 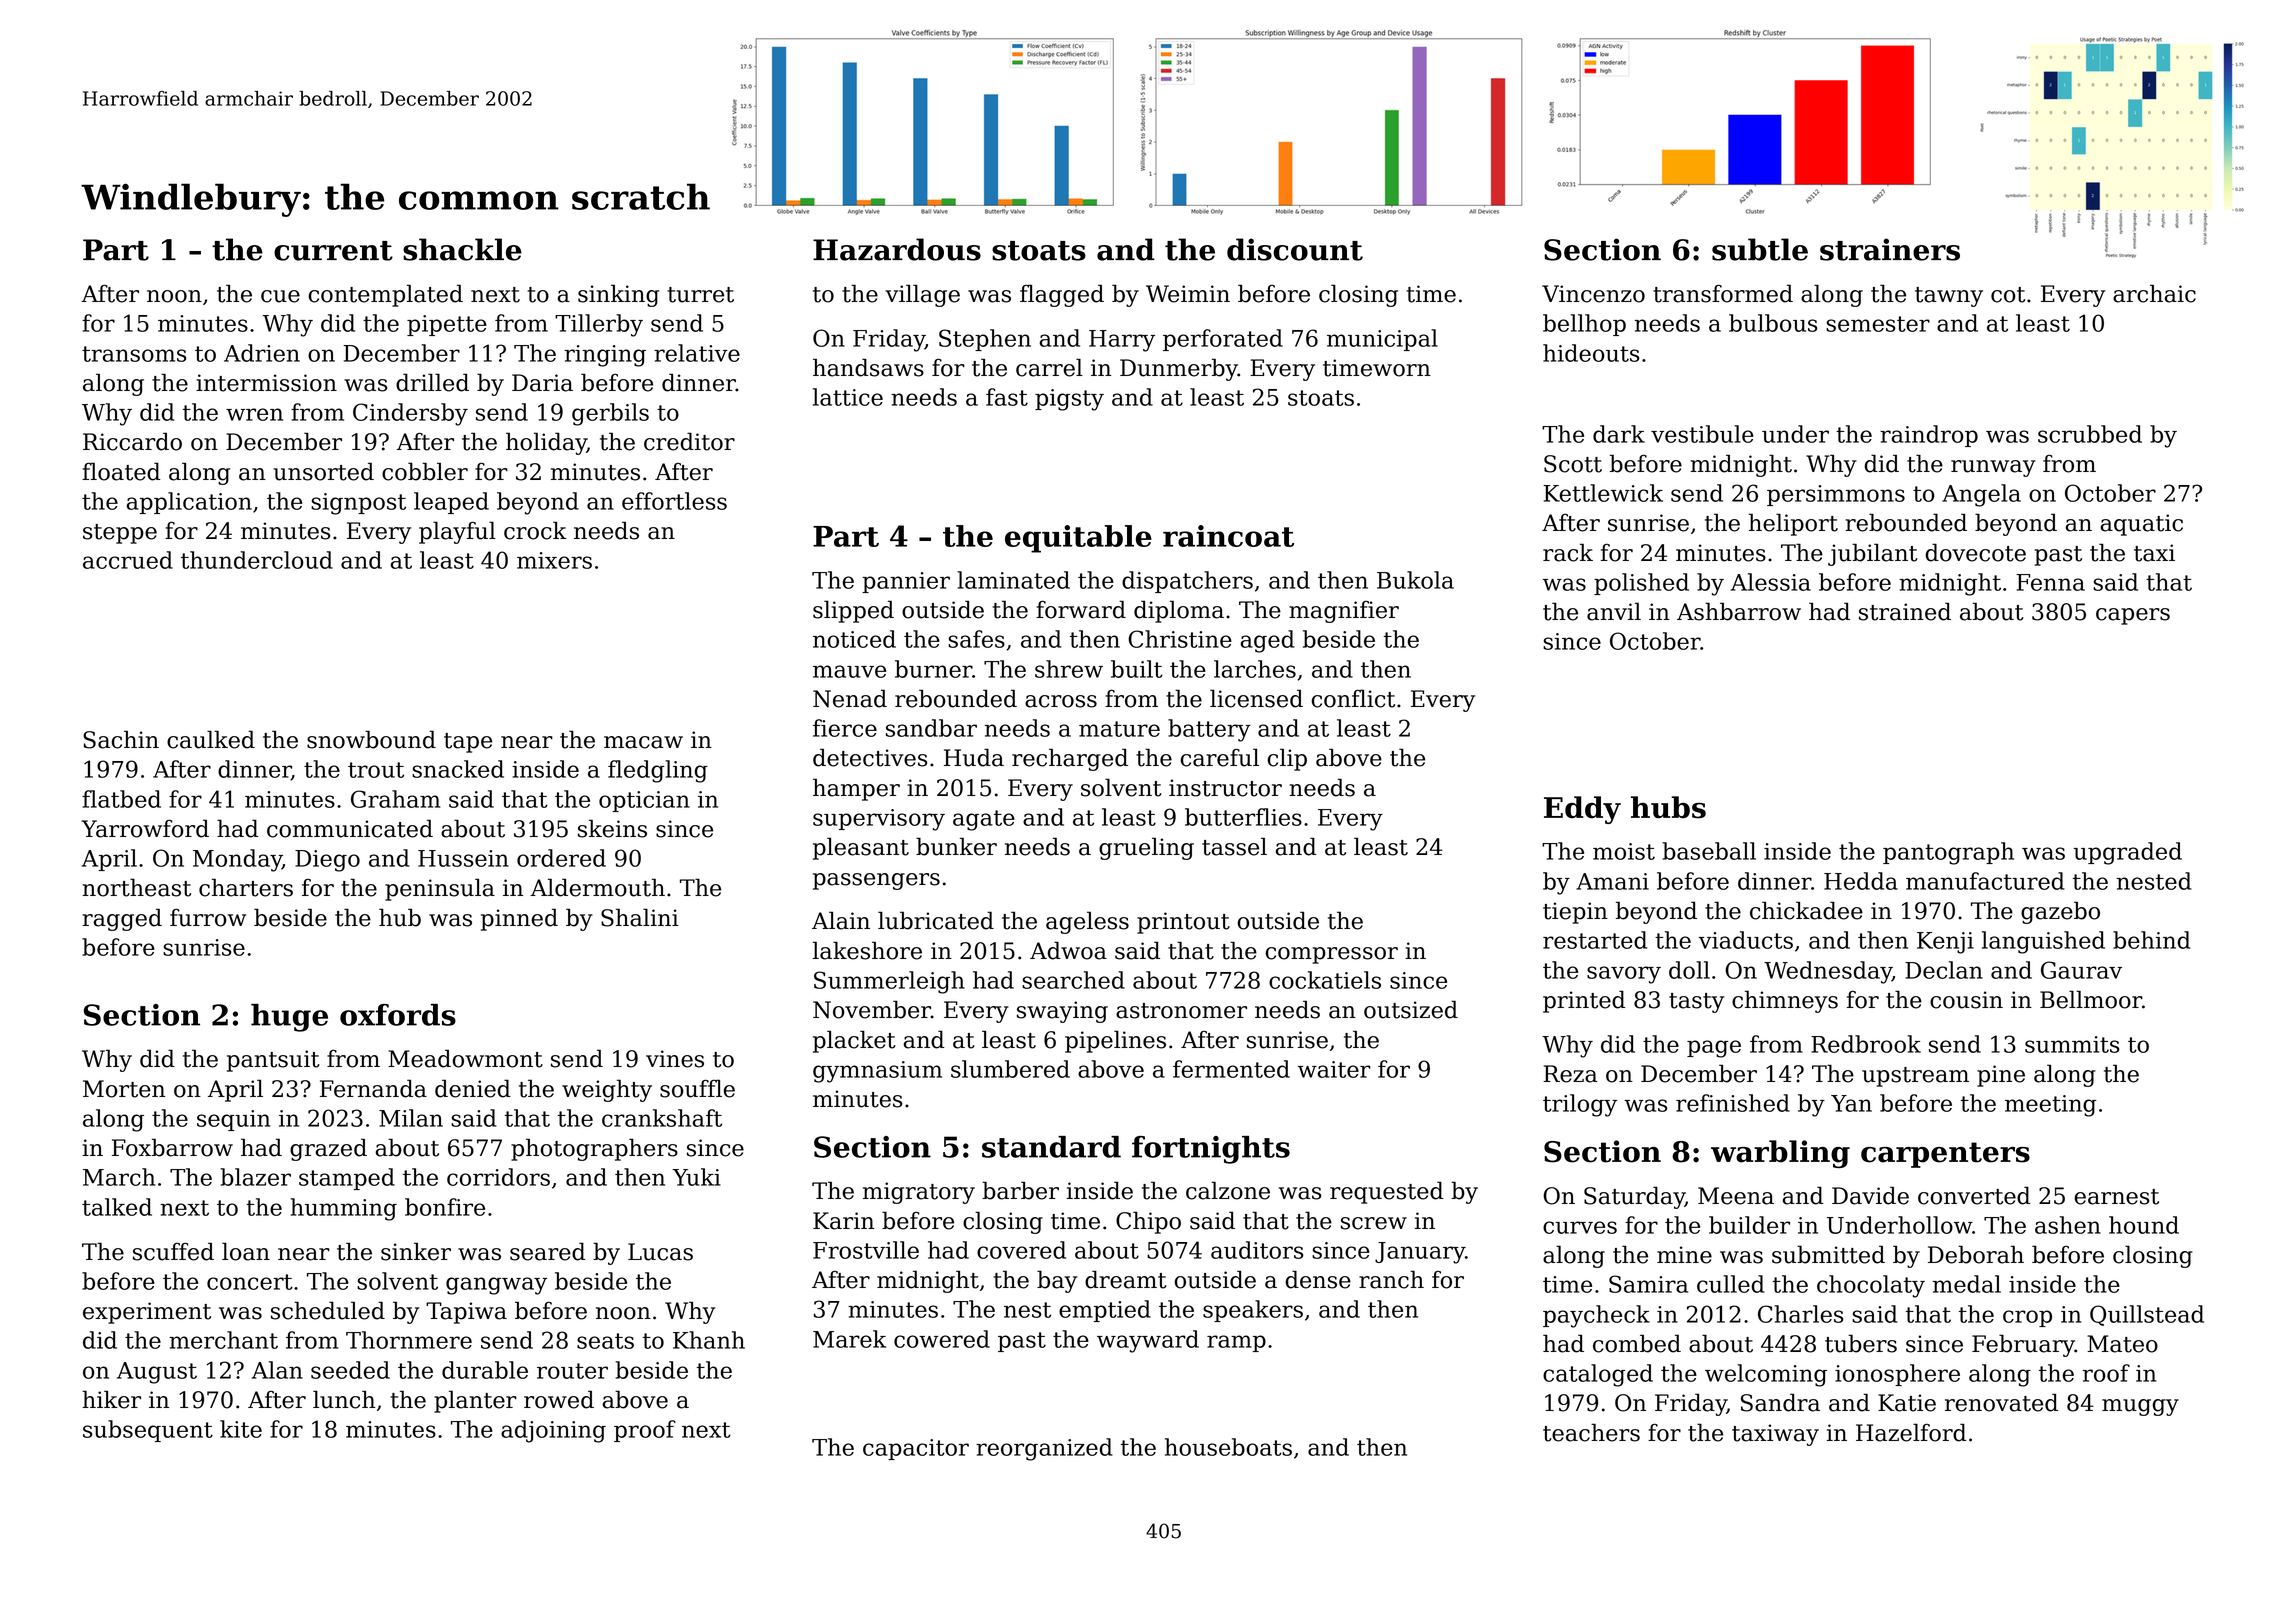 What do you see at coordinates (333, 251) in the image?
I see `current` at bounding box center [333, 251].
